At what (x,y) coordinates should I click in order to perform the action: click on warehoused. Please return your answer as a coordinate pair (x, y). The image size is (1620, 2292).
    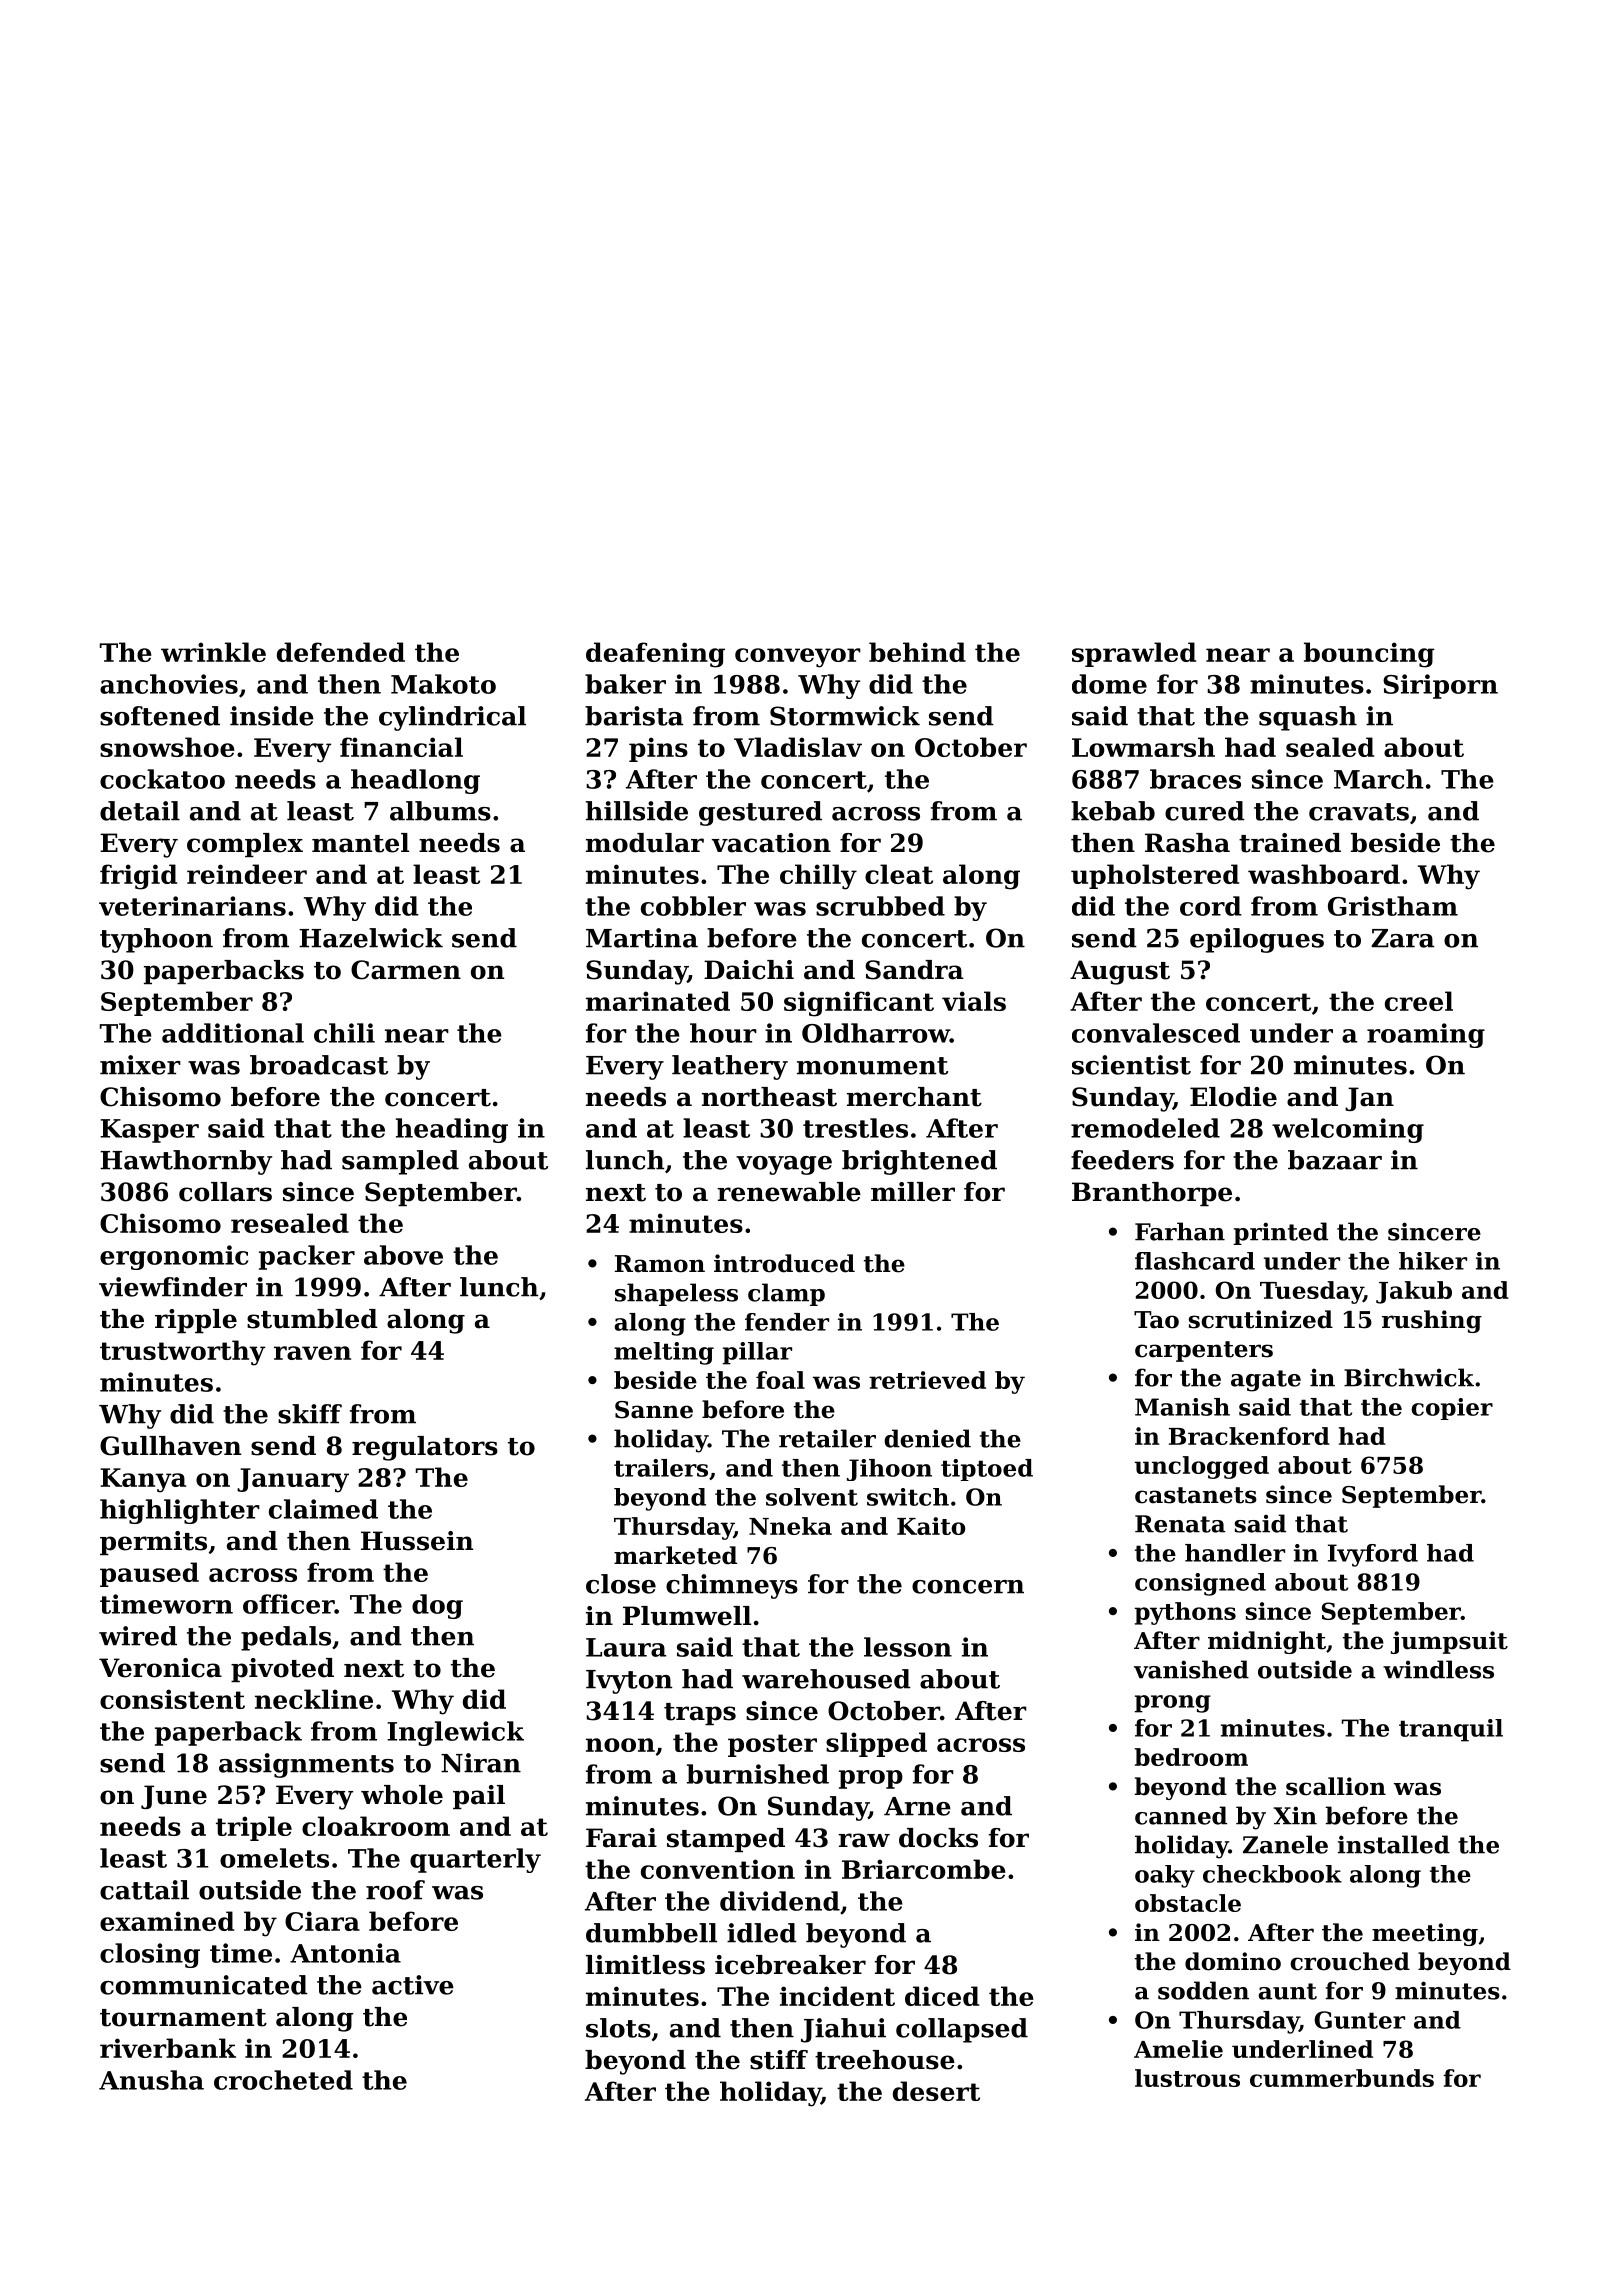
    Looking at the image, I should click on (826, 1679).
